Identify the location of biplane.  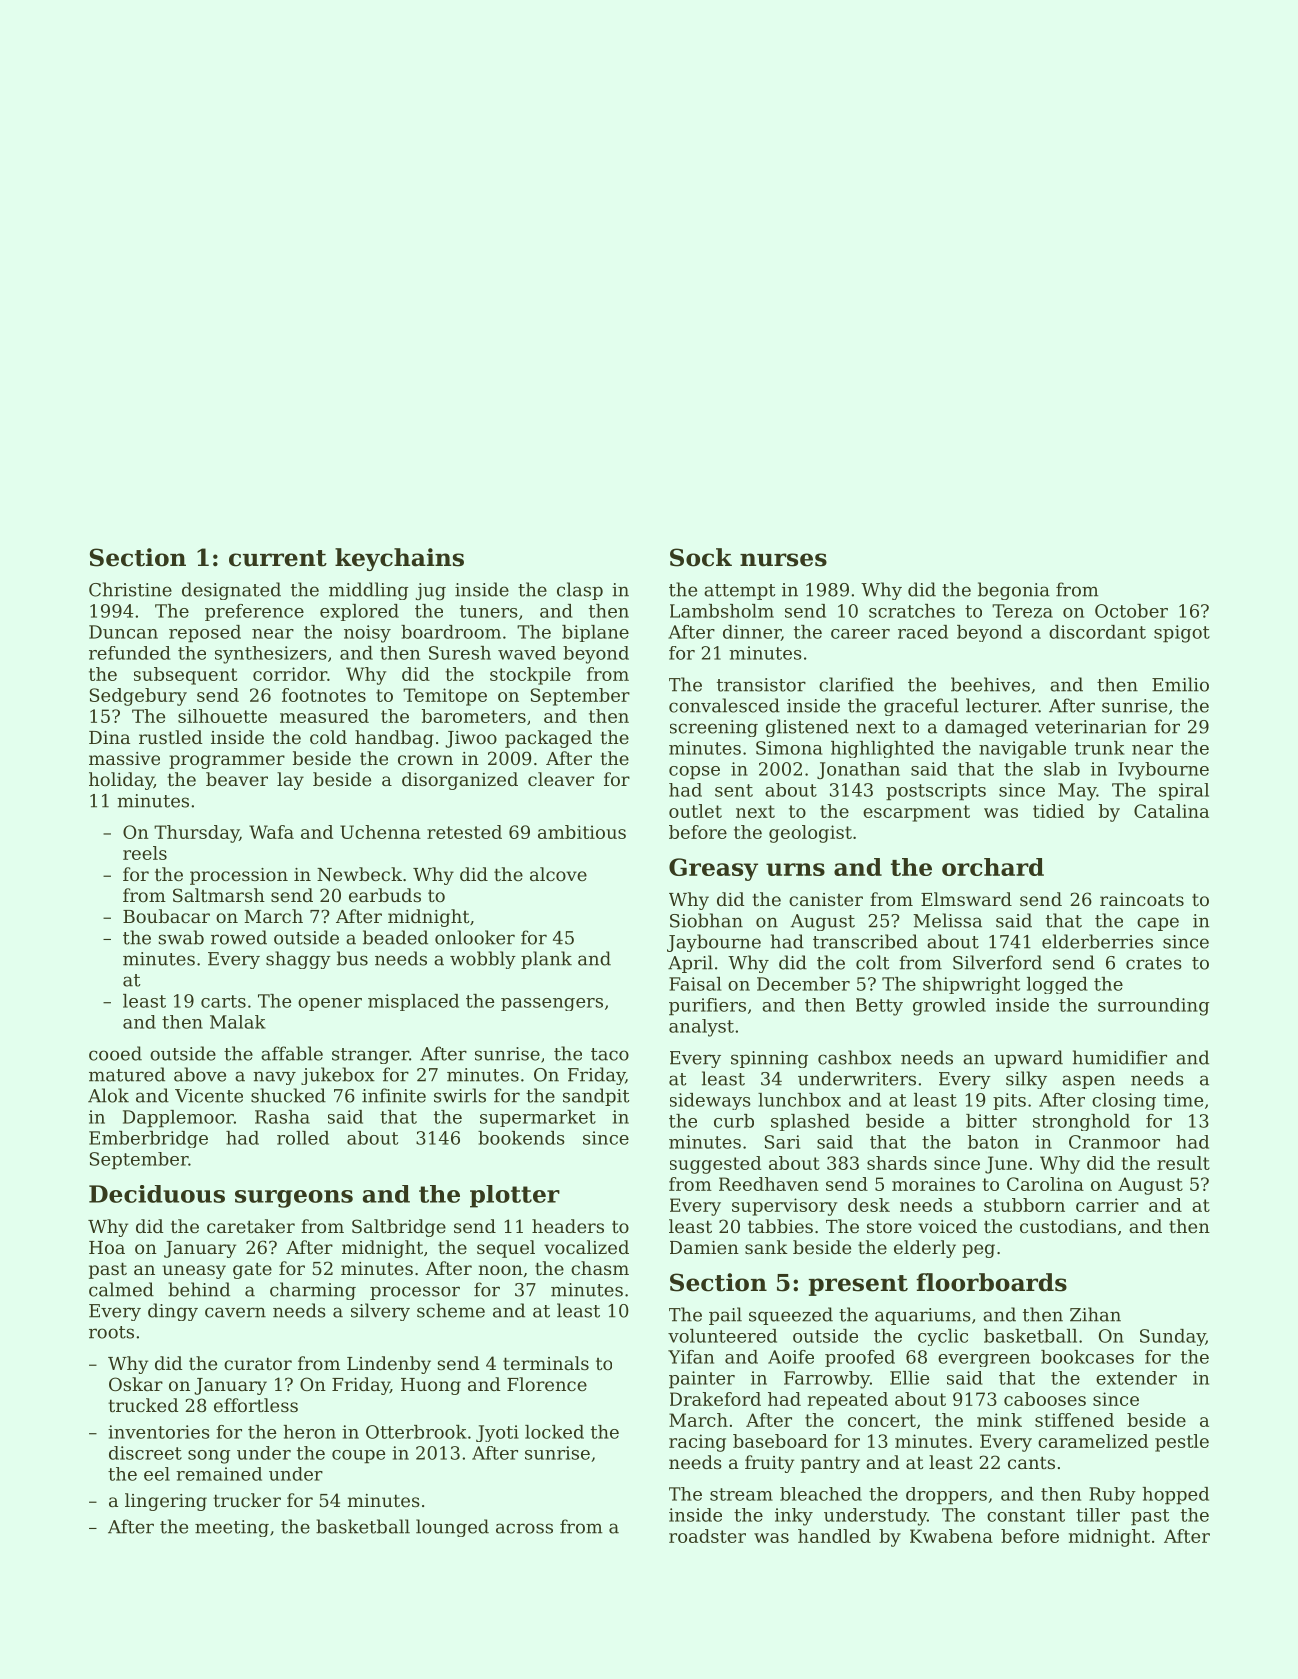
(595, 633).
